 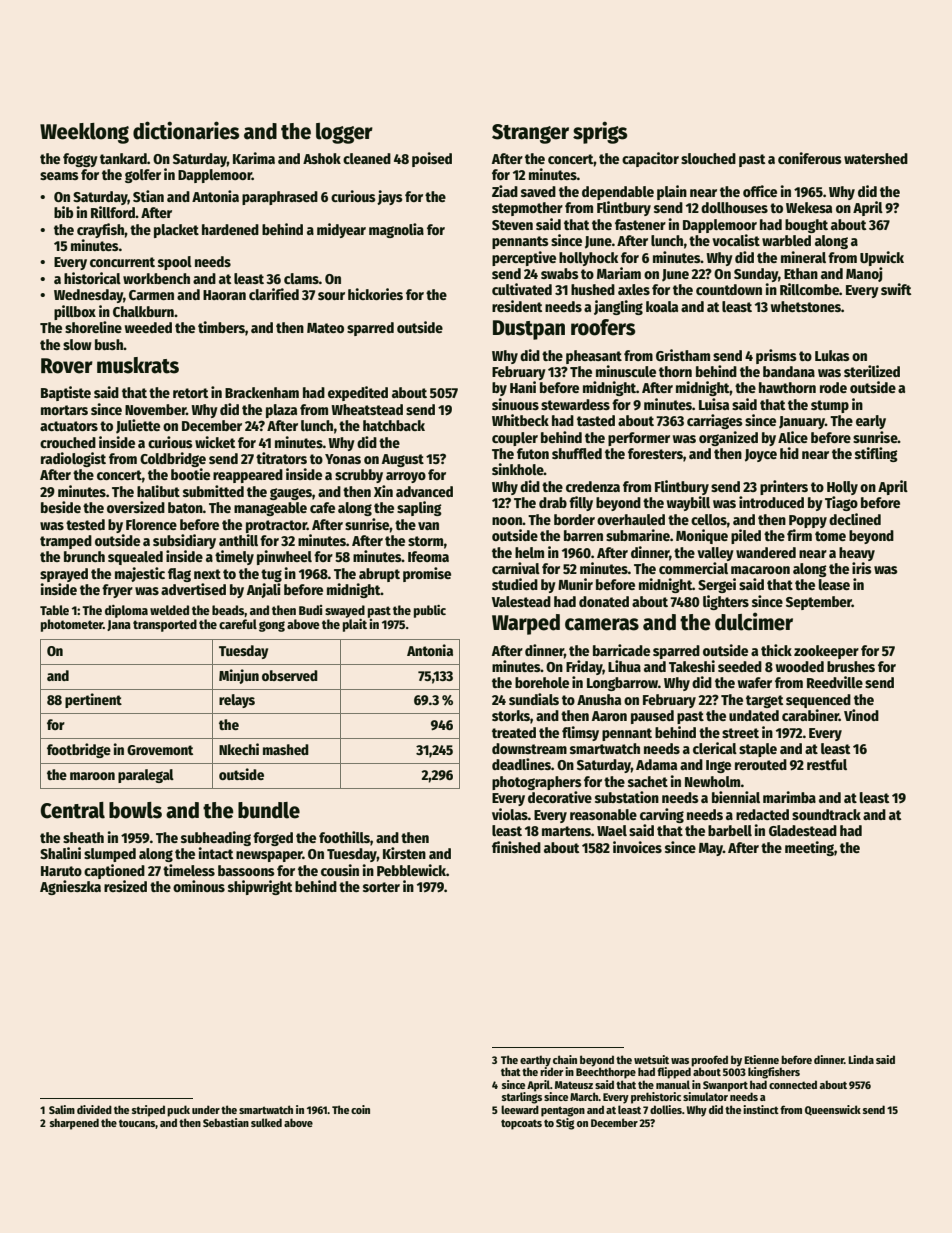 What do you see at coordinates (871, 422) in the page?
I see `early` at bounding box center [871, 422].
